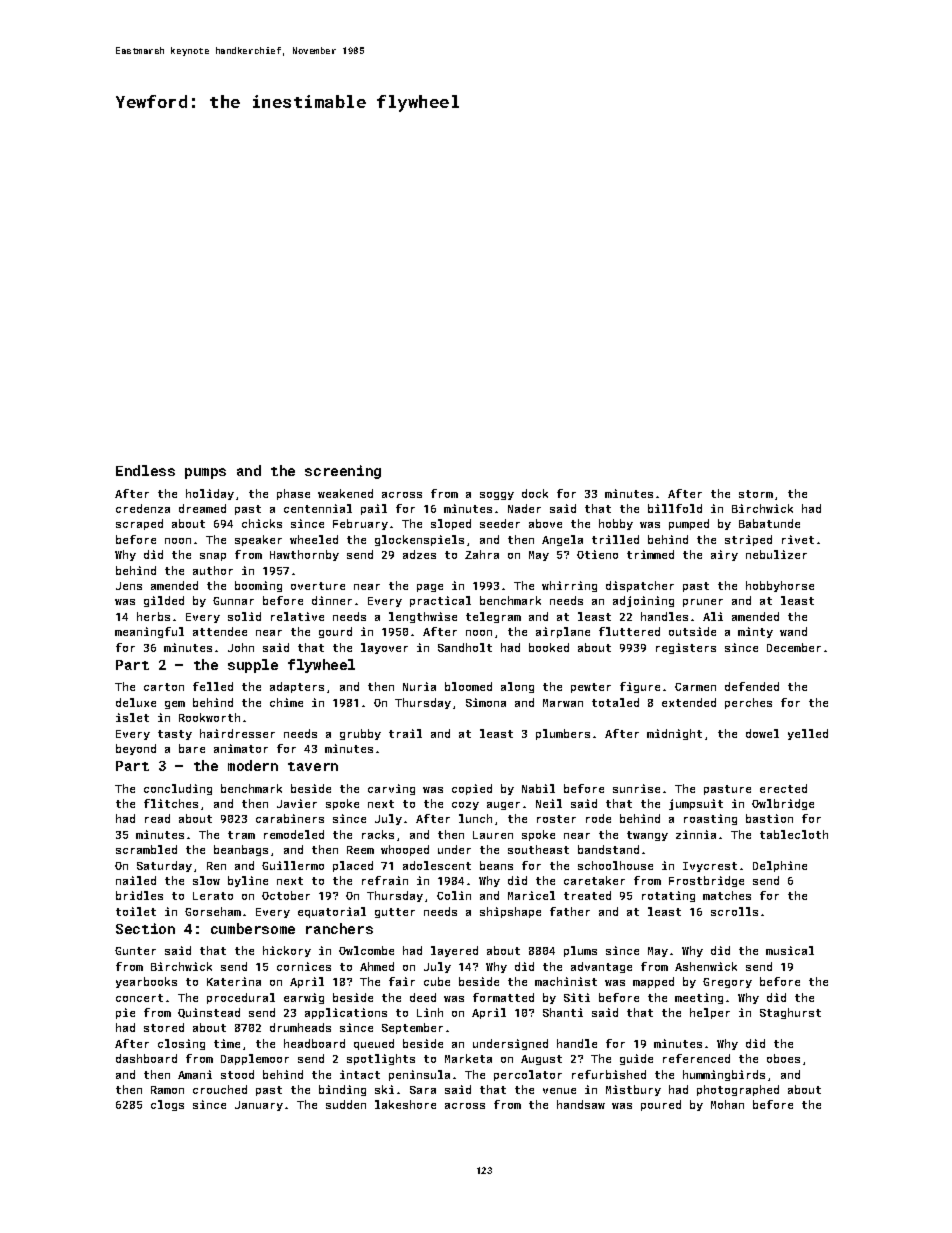 The width and height of the image is (952, 1233). I want to click on storm, so click(756, 494).
